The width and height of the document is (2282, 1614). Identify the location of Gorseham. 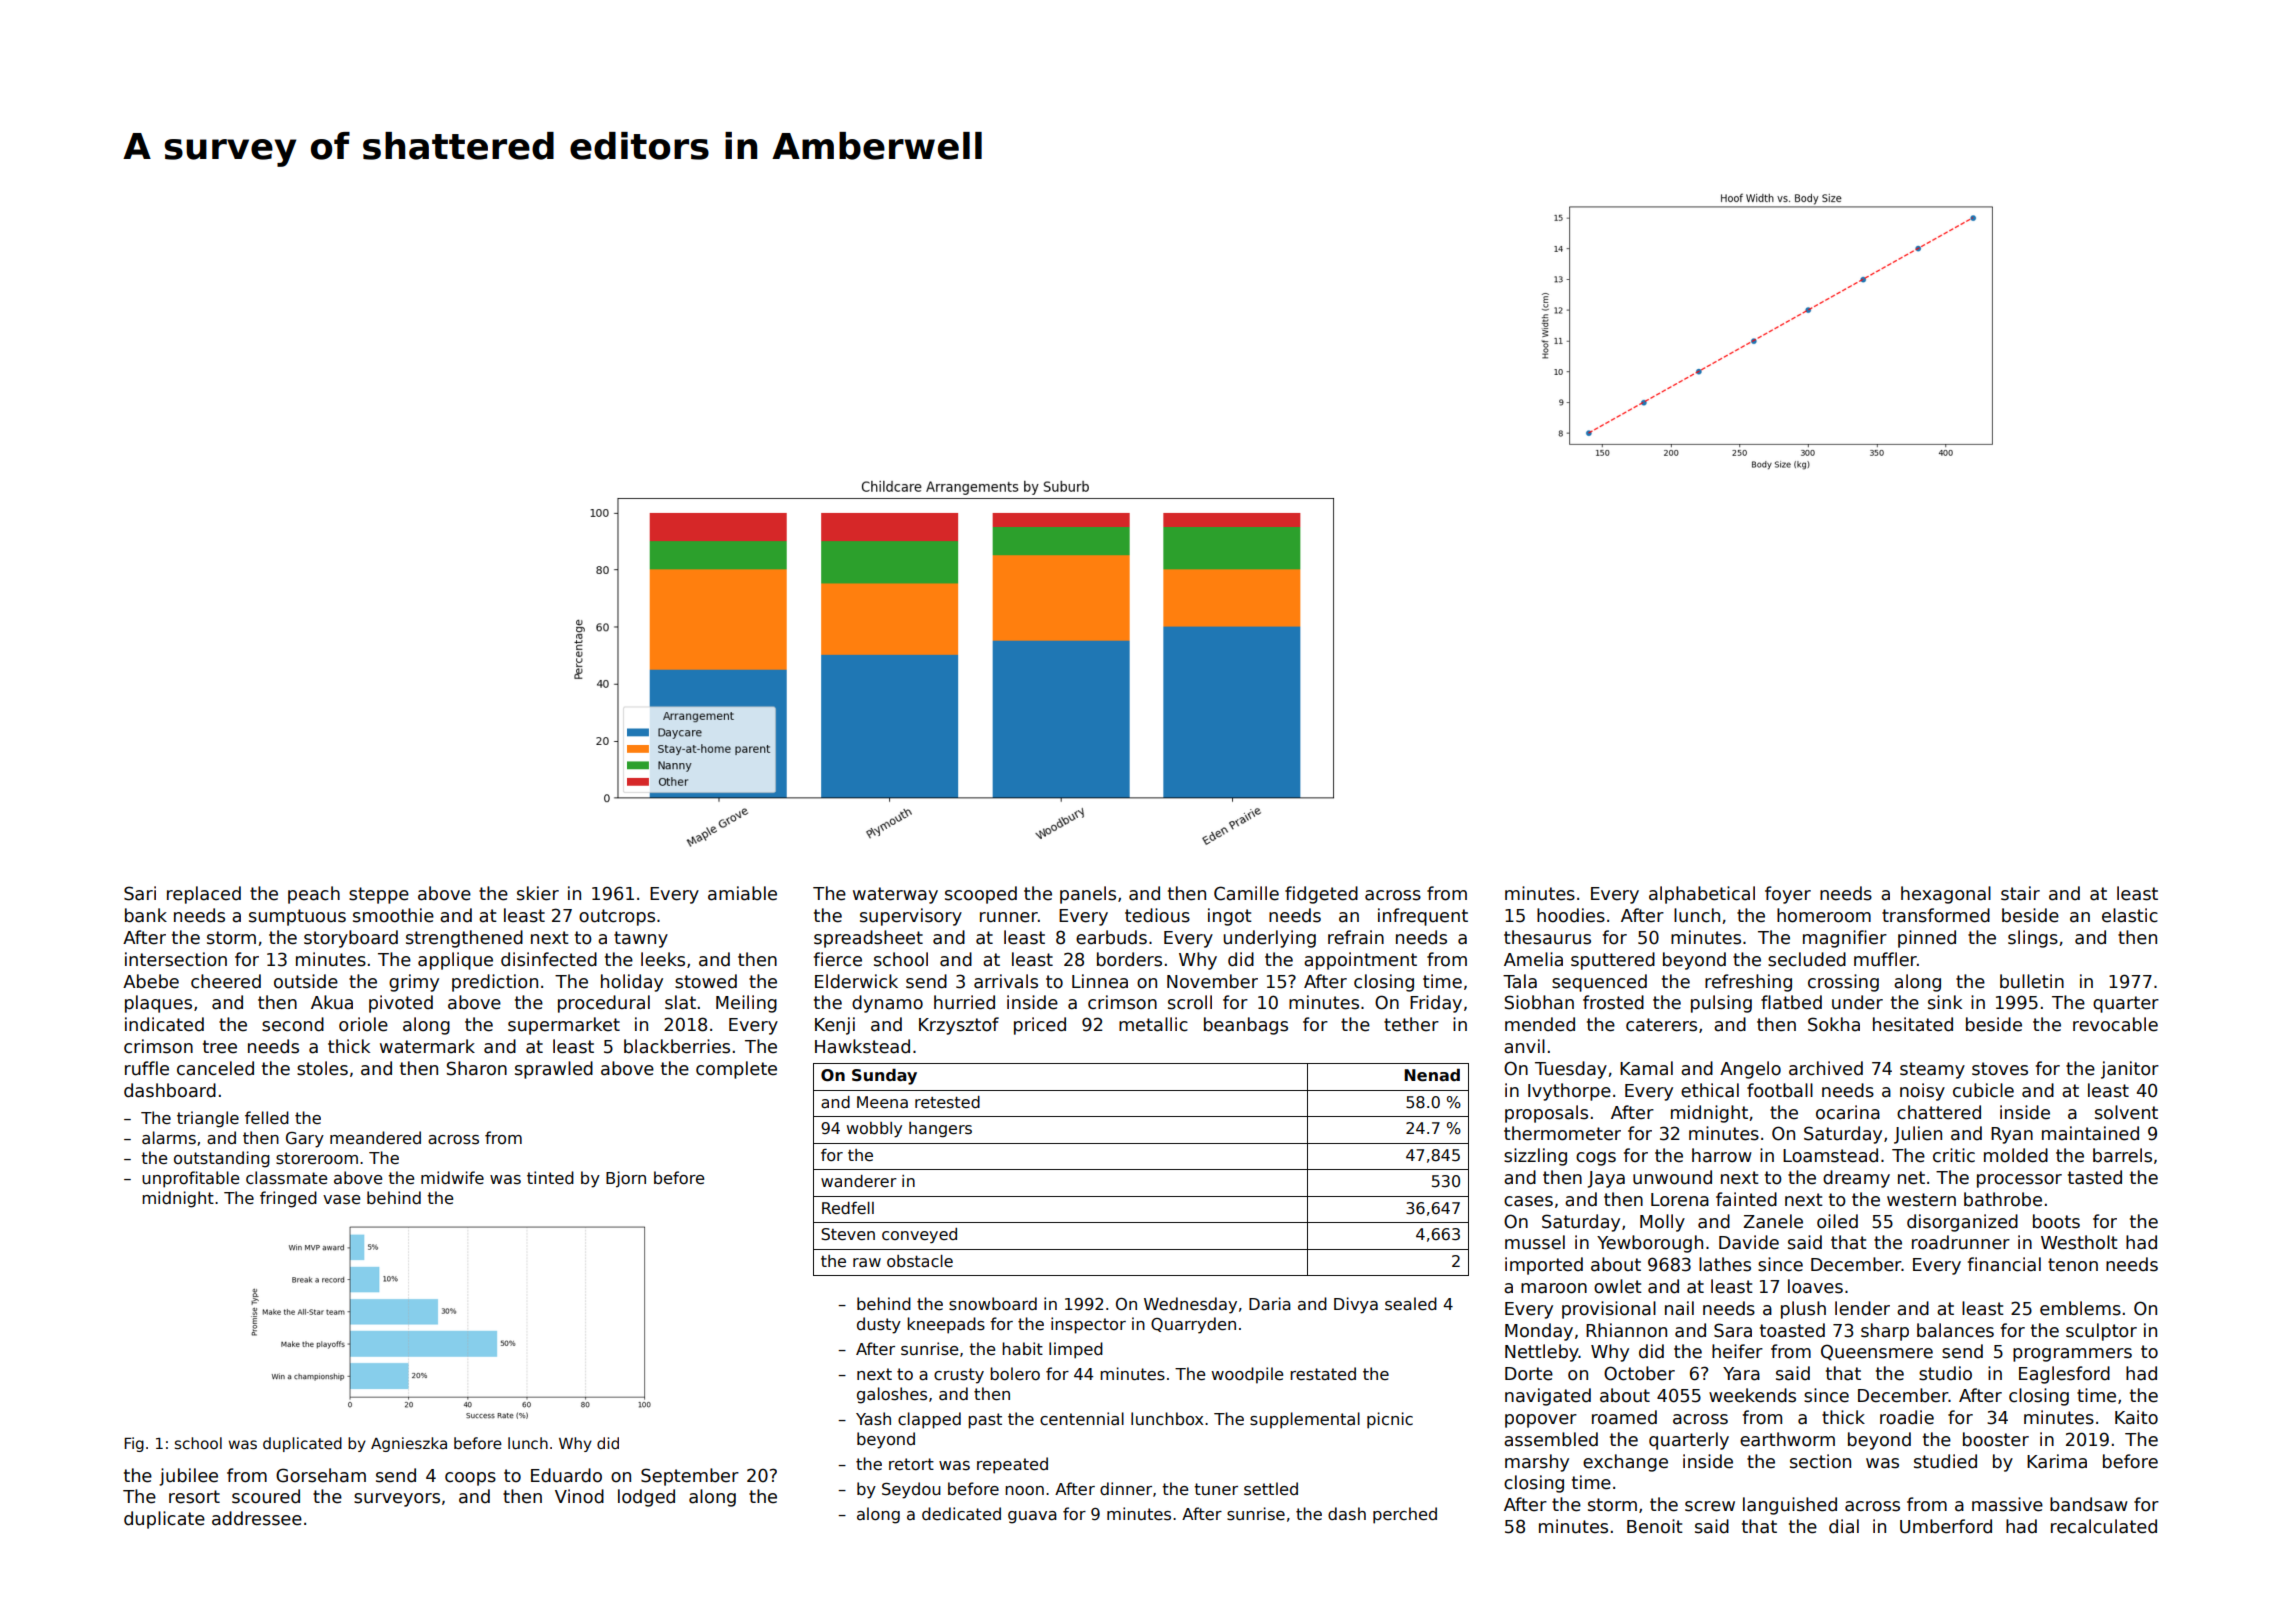
(321, 1475).
